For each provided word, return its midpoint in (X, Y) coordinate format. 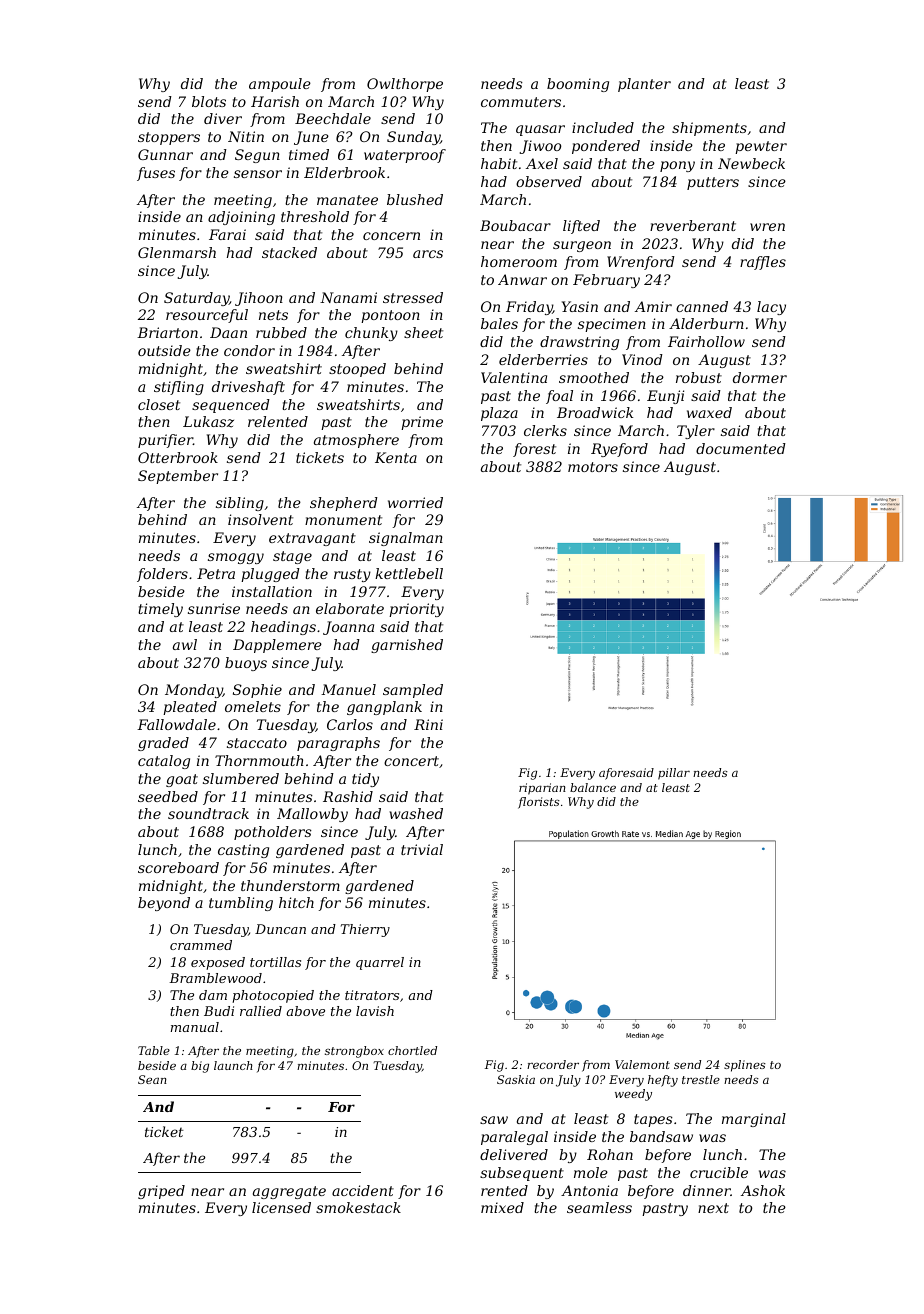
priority (416, 610)
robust (699, 377)
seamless (599, 1207)
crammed (201, 945)
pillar (674, 774)
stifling (179, 388)
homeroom (519, 261)
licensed (281, 1207)
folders (162, 575)
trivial (422, 849)
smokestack (358, 1207)
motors (593, 467)
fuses (156, 174)
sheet (423, 332)
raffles (763, 263)
